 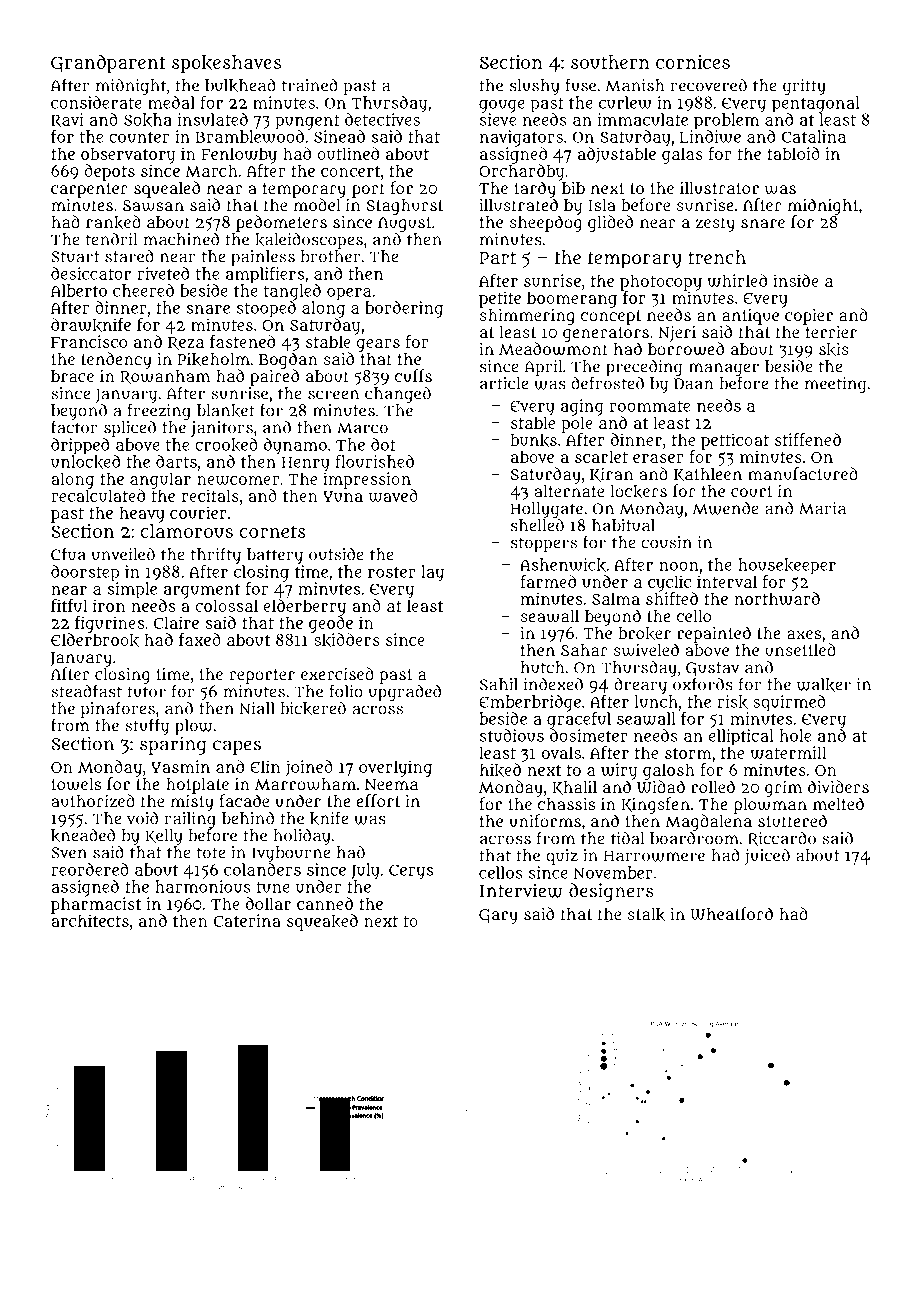 I want to click on Caterina, so click(x=247, y=920).
